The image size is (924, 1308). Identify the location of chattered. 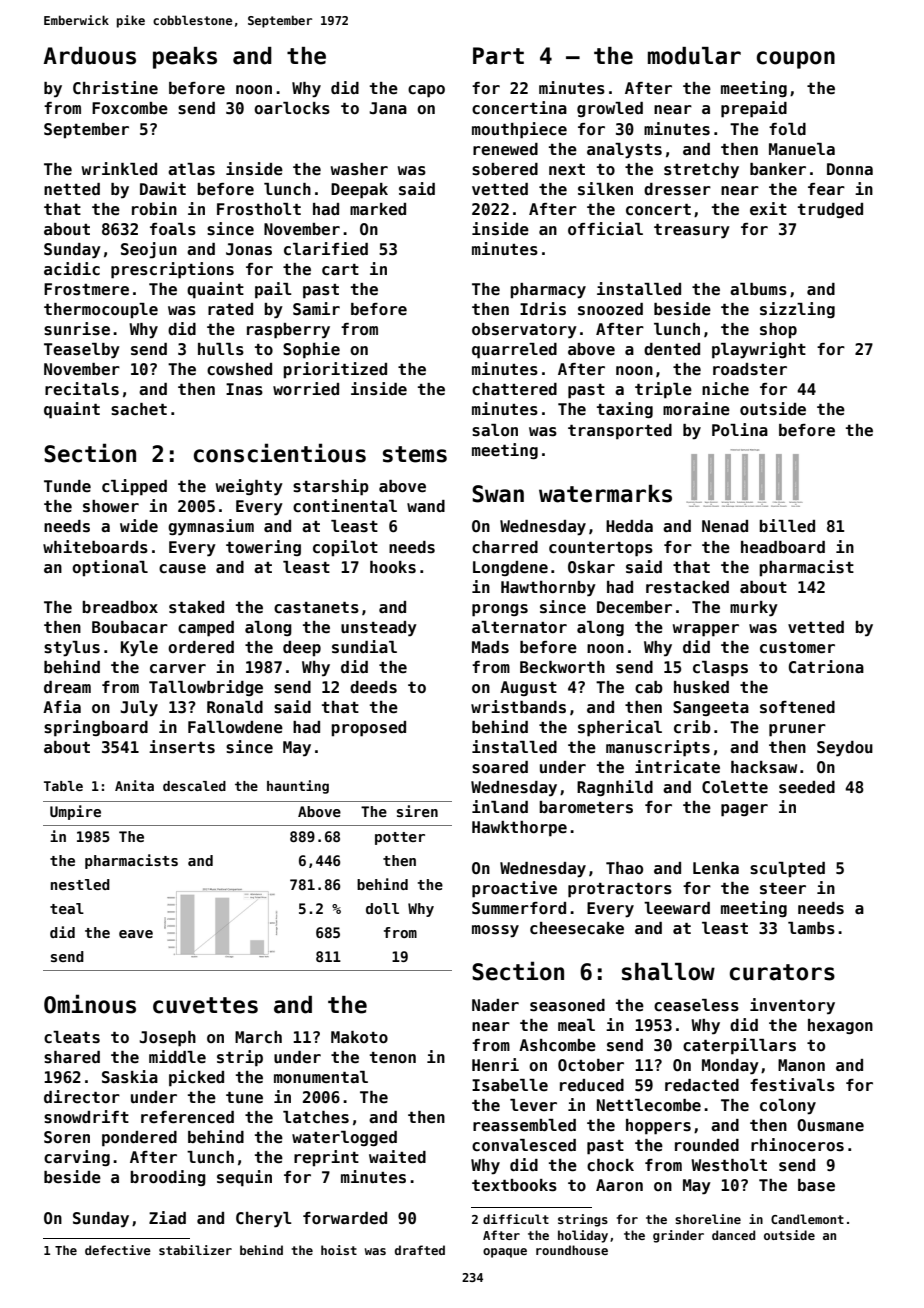
(514, 389).
